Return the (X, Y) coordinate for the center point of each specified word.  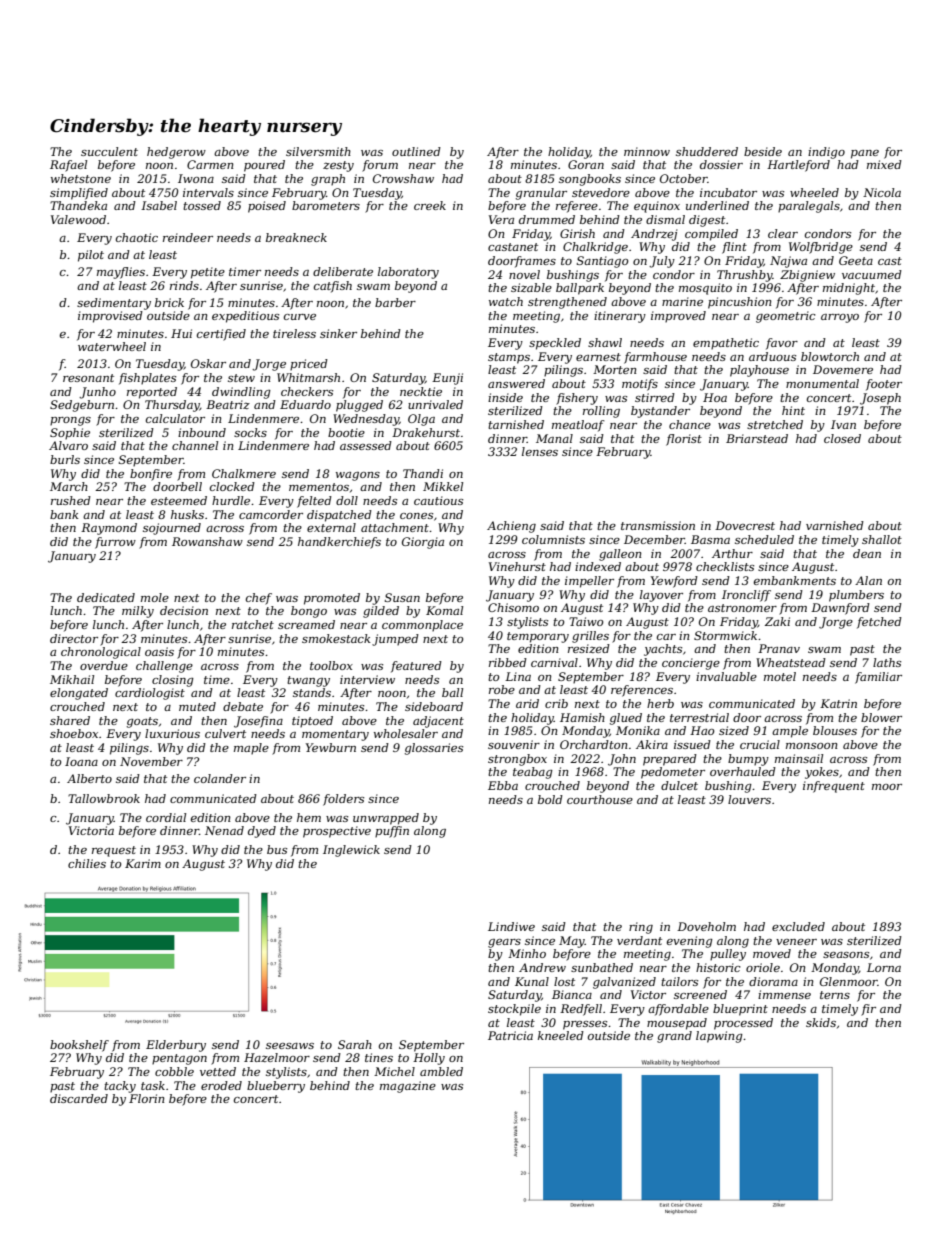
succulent (109, 151)
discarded (79, 1098)
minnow (647, 151)
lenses (540, 451)
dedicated (106, 597)
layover (661, 596)
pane (865, 154)
